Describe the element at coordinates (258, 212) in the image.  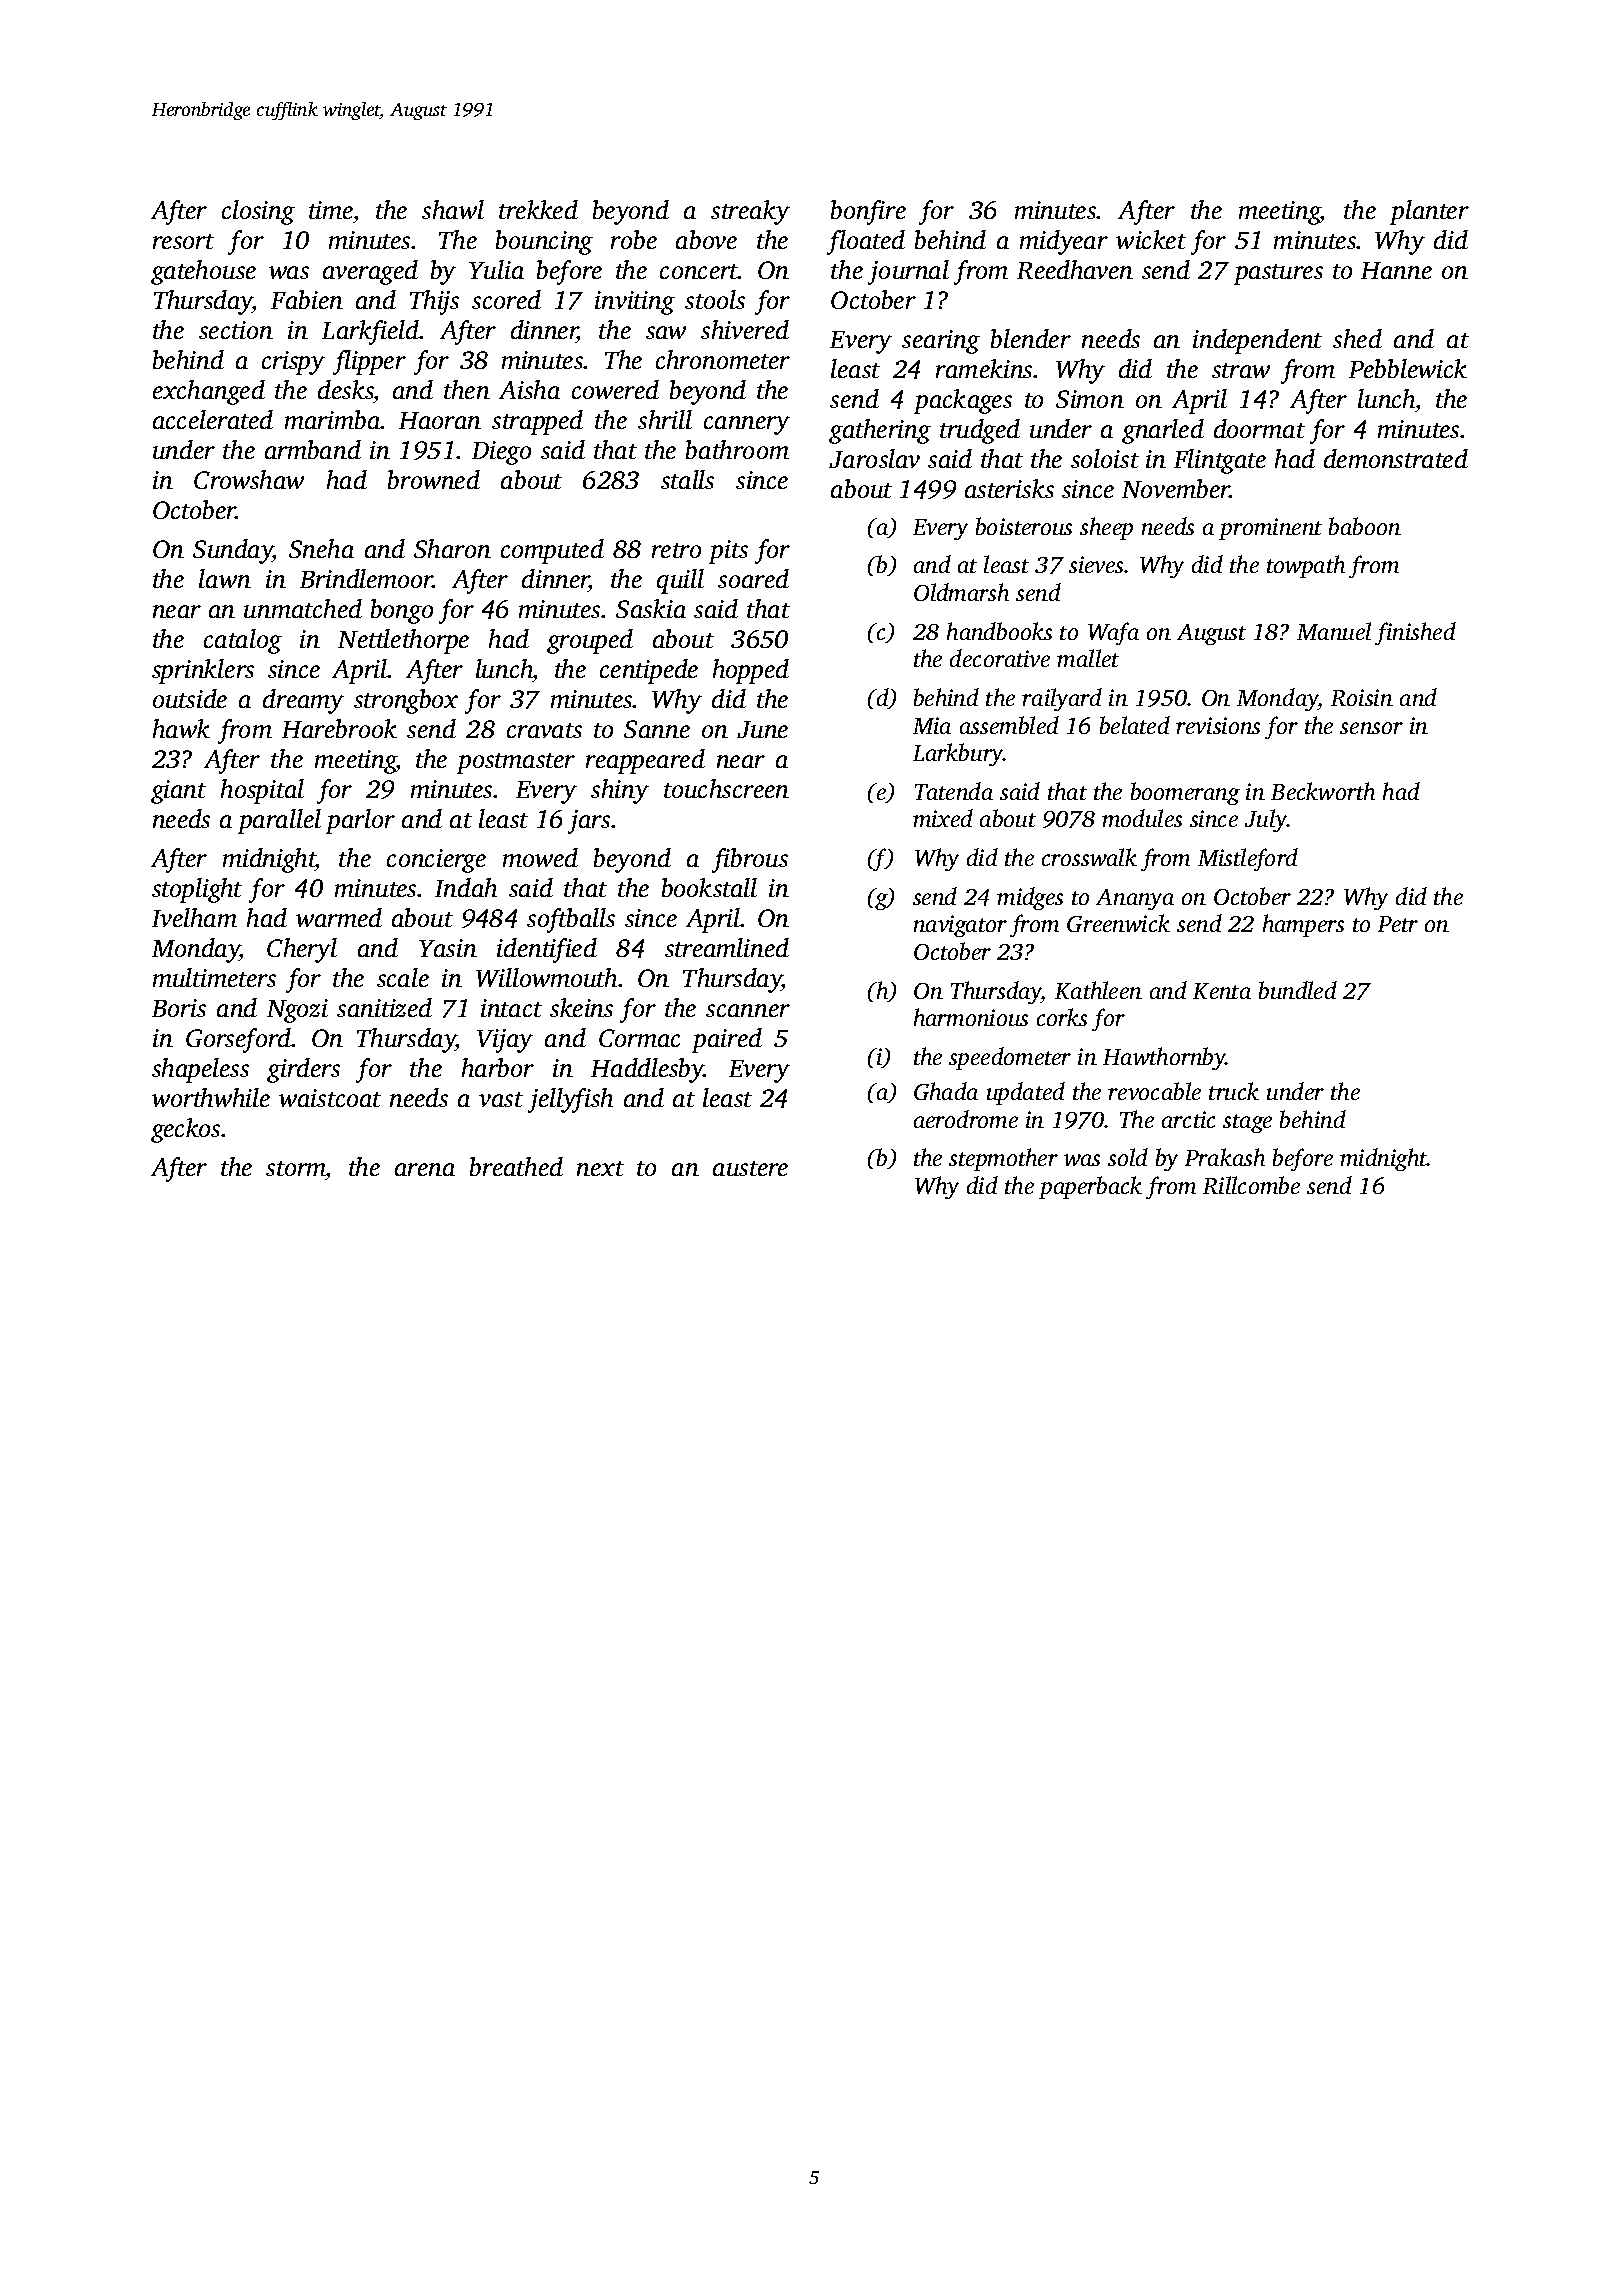
I see `closing` at that location.
